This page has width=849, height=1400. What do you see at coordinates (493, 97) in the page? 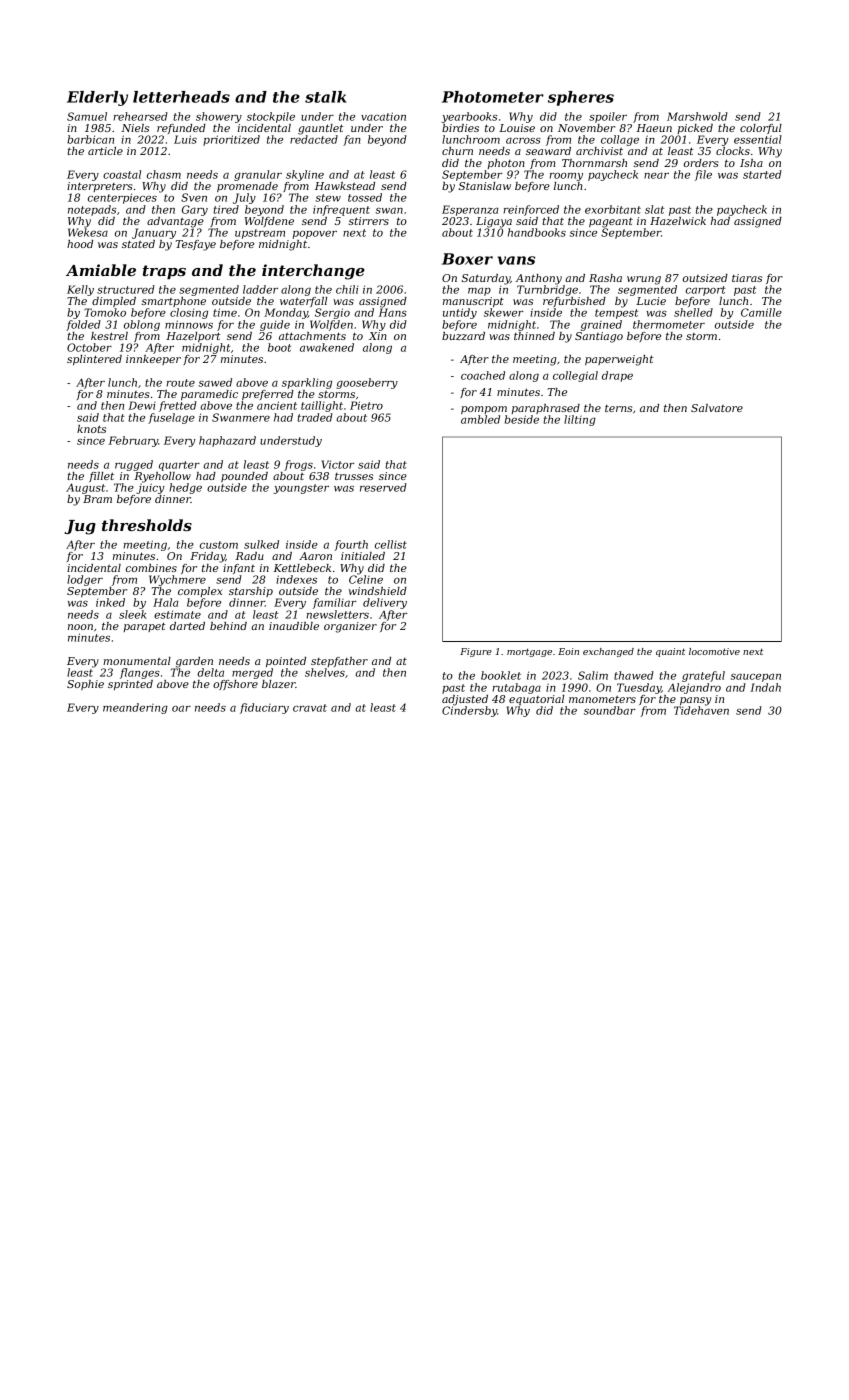
I see `Photometer` at bounding box center [493, 97].
